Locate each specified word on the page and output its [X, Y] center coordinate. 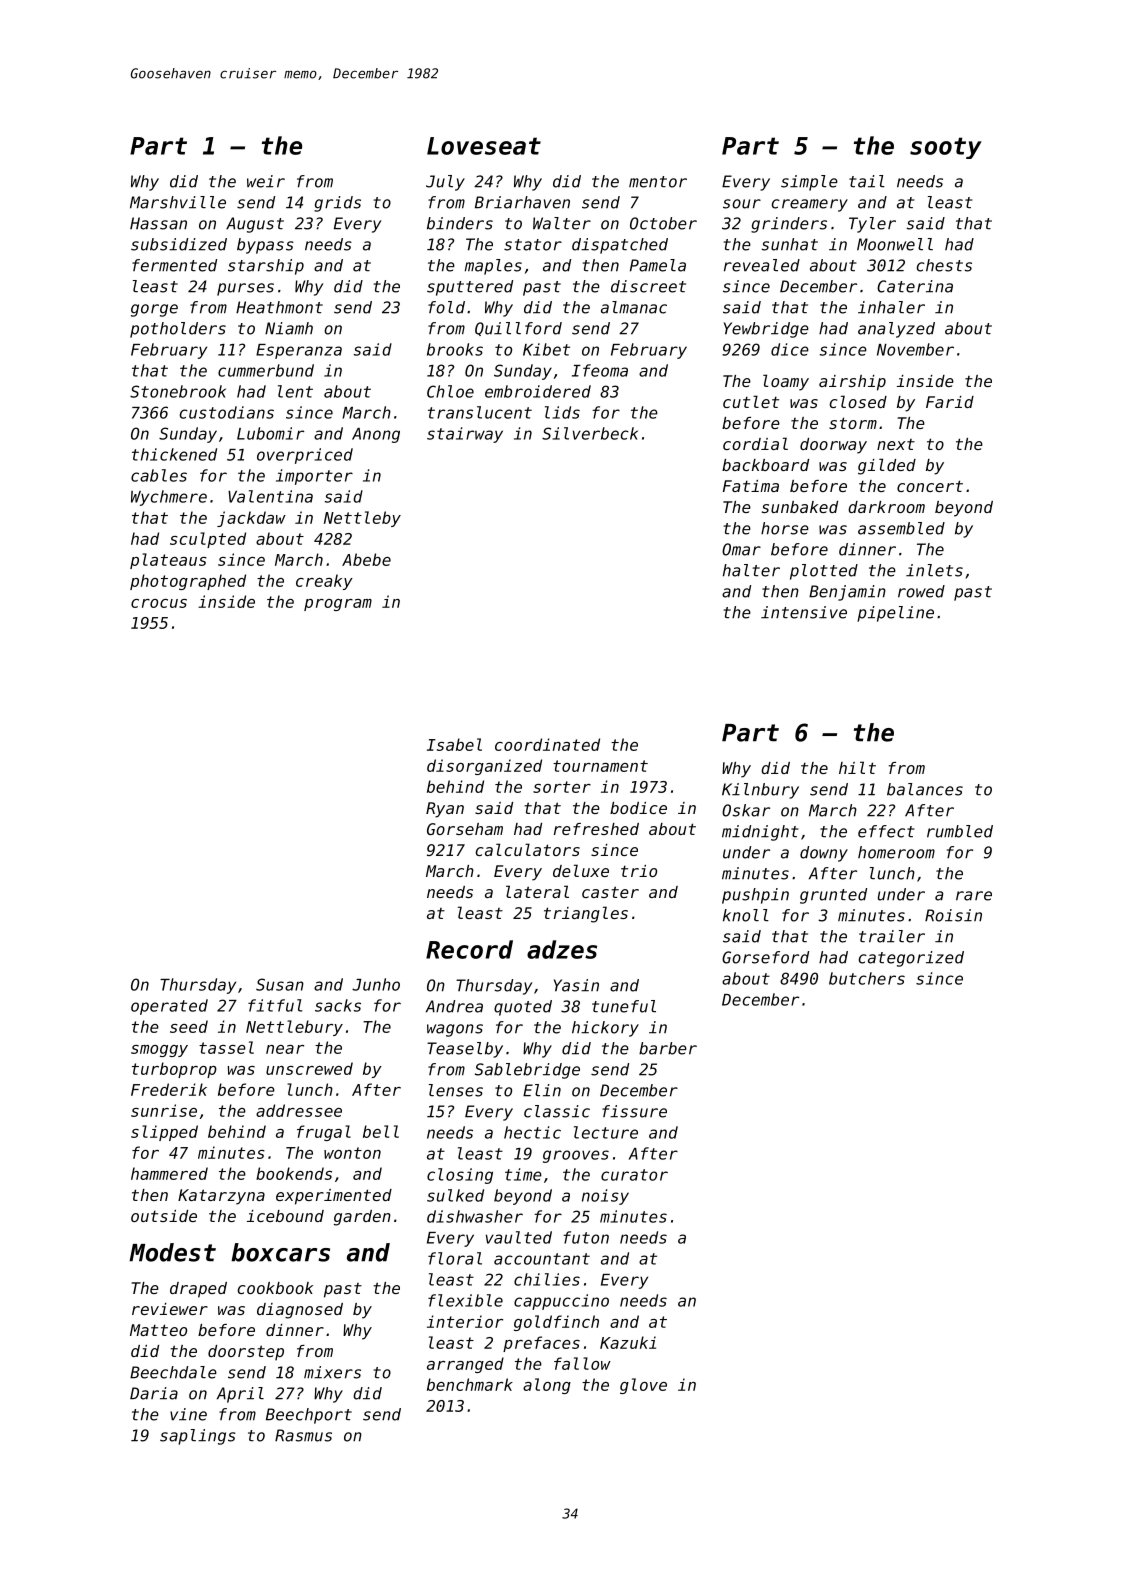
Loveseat [484, 146]
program [338, 605]
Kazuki [628, 1342]
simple [809, 183]
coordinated [547, 744]
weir [266, 181]
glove [643, 1386]
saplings [198, 1437]
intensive [804, 612]
